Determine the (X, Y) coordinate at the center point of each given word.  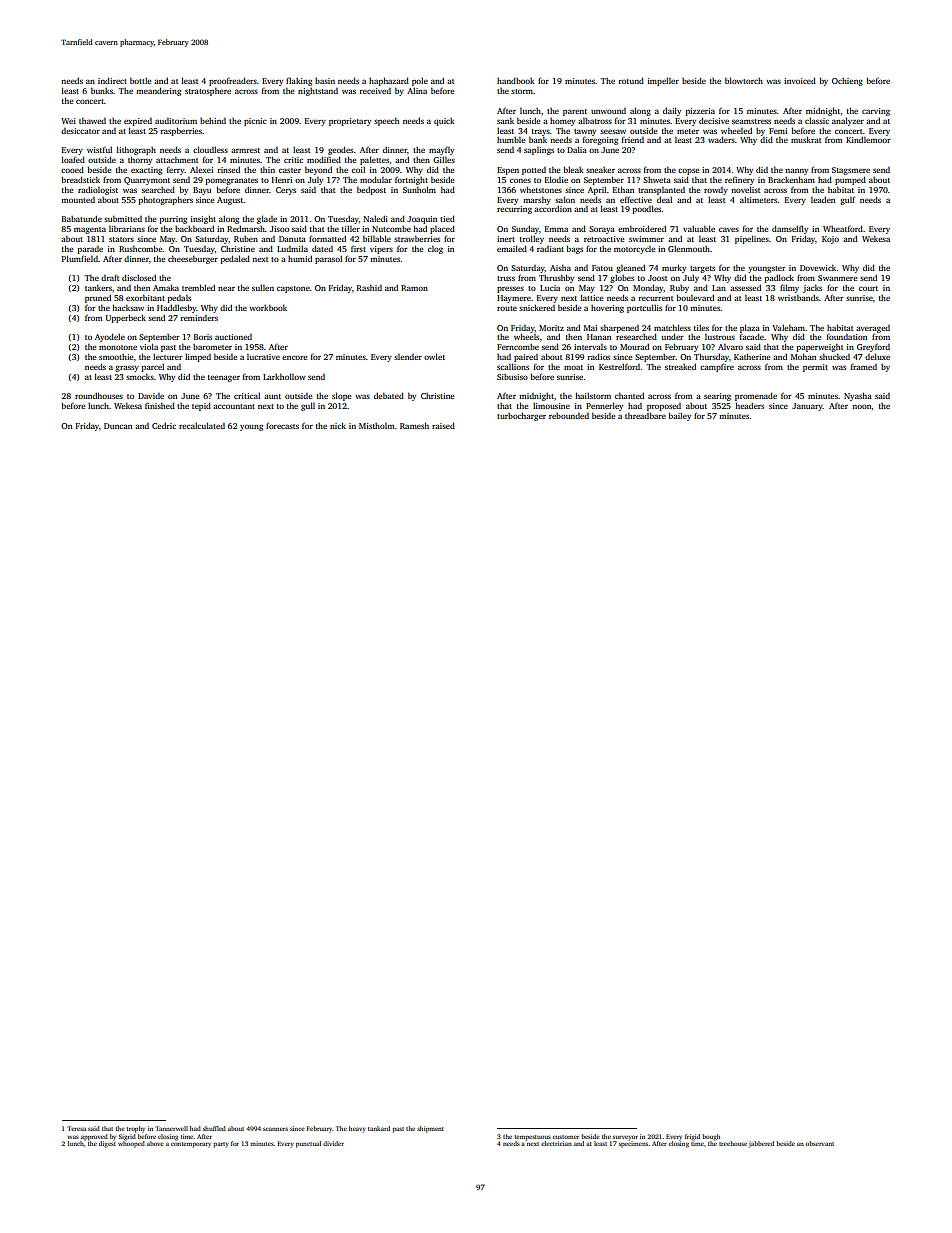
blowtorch (744, 80)
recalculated (202, 425)
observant (820, 1143)
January (807, 407)
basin (325, 81)
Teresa (77, 1128)
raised (443, 425)
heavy (357, 1129)
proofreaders (233, 81)
